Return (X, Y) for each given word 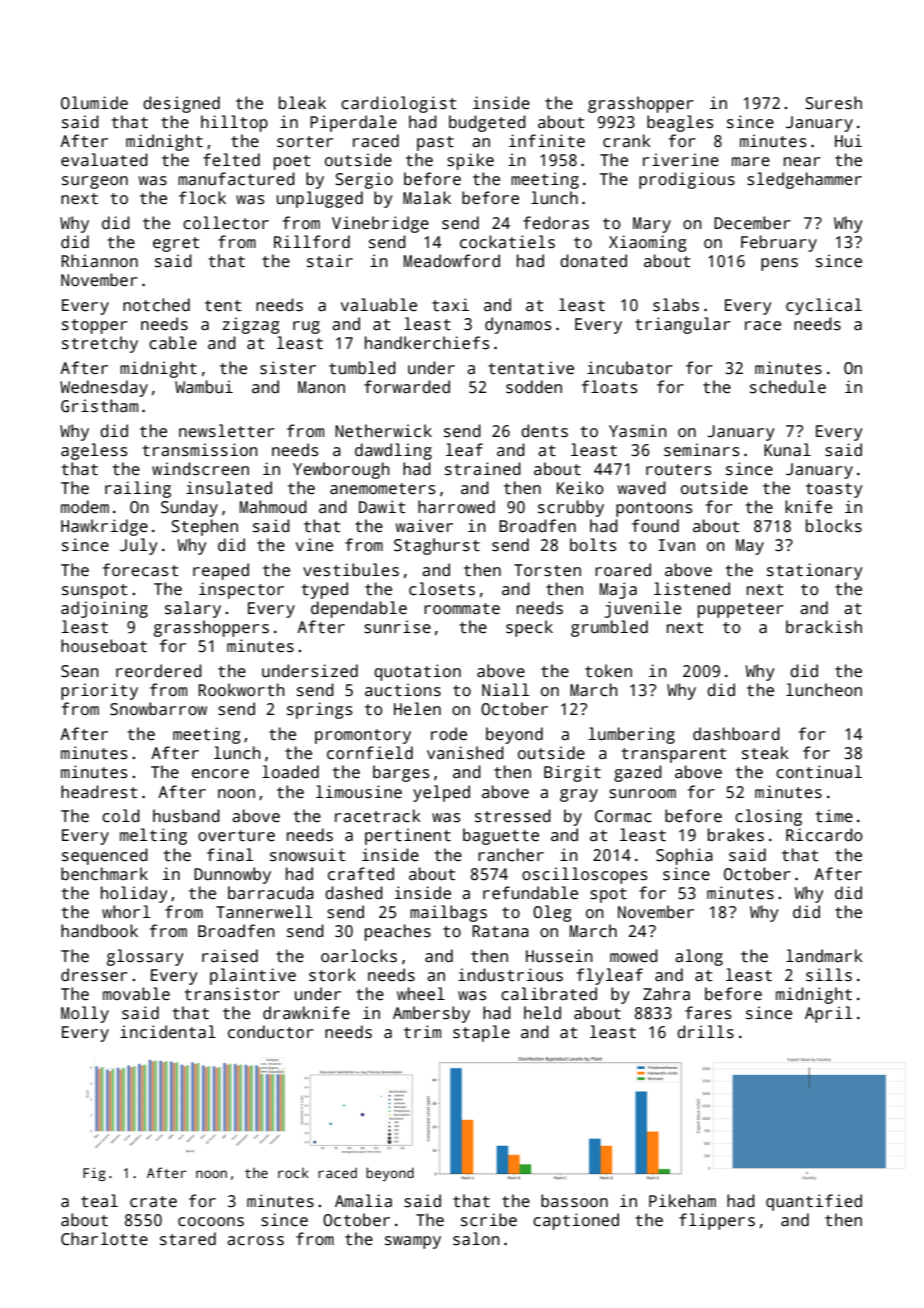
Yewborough (341, 470)
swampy (413, 1242)
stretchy (100, 344)
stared (188, 1239)
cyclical (824, 306)
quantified (814, 1202)
